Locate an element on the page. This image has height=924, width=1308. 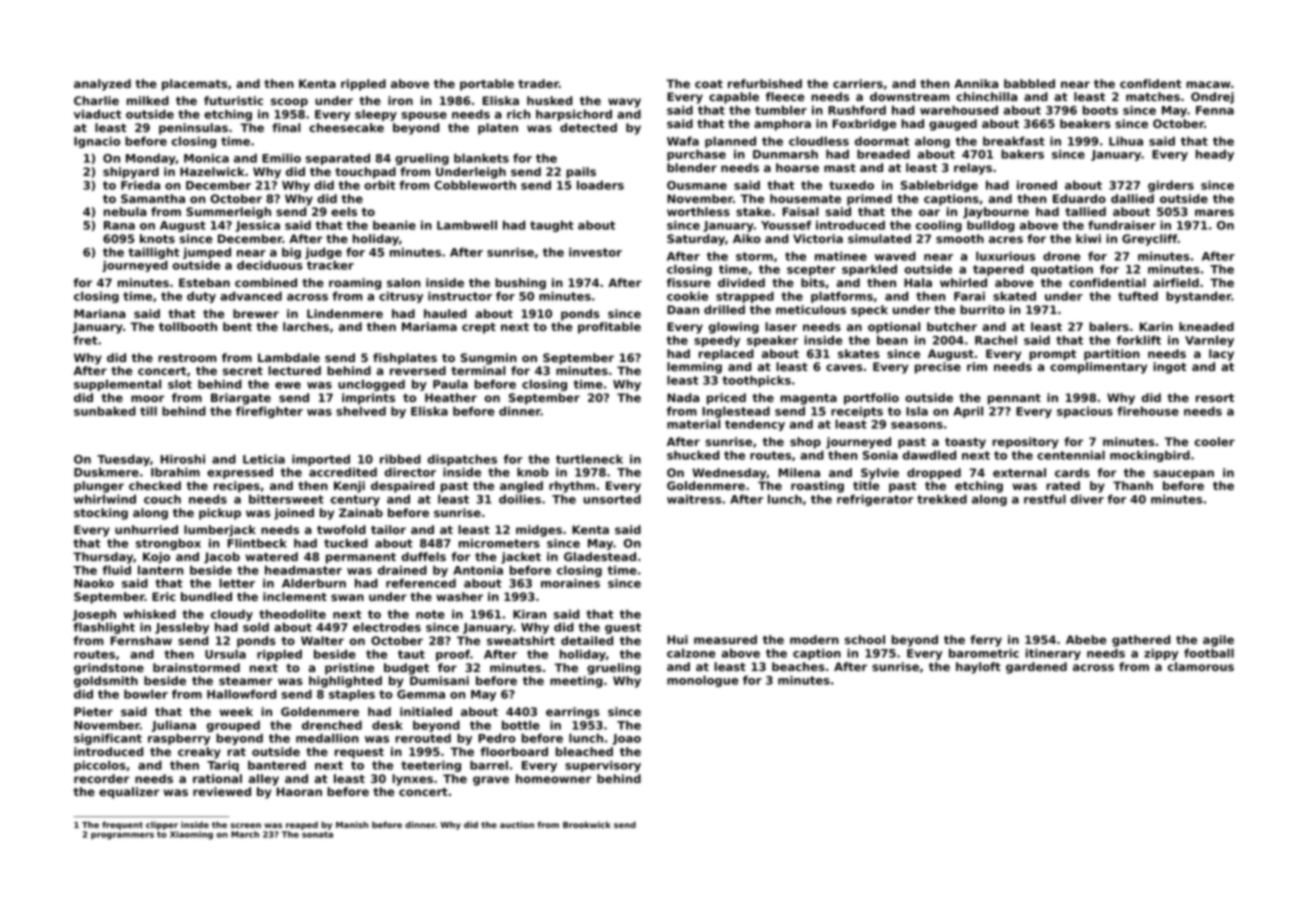
Brookwick is located at coordinates (587, 824).
